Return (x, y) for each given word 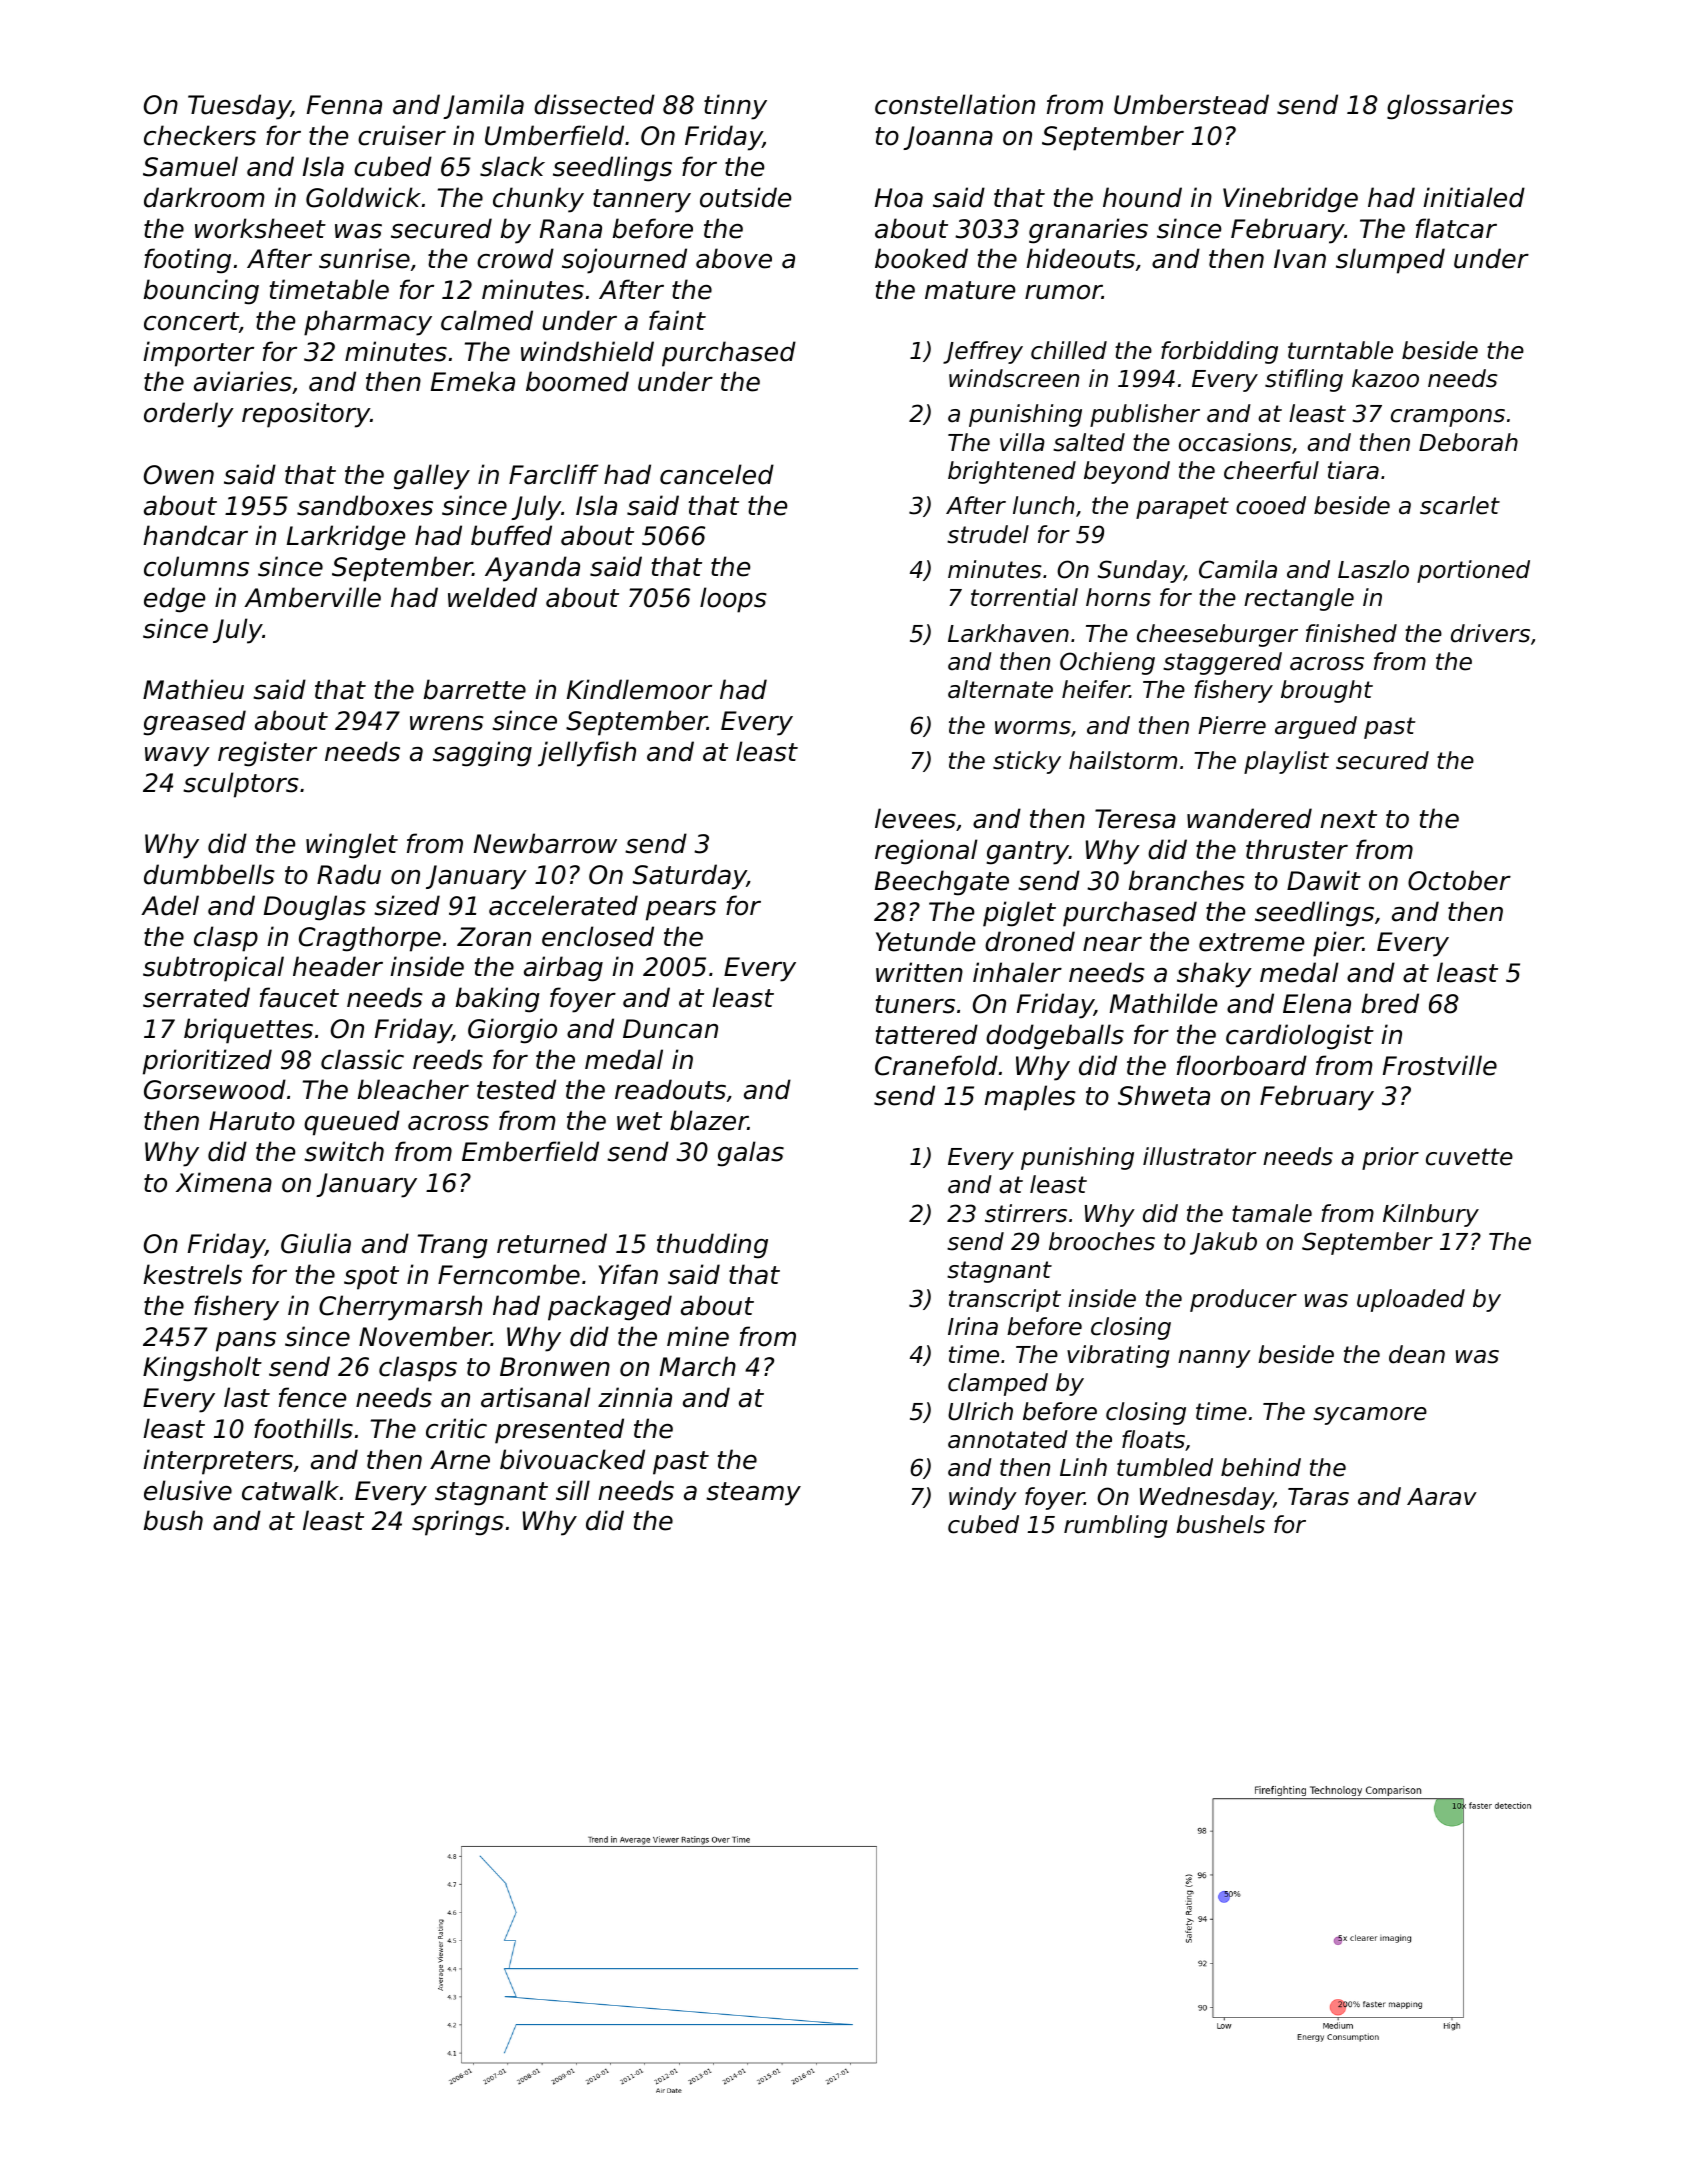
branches (1187, 880)
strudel (988, 534)
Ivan (1300, 259)
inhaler (1017, 972)
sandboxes (365, 505)
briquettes (248, 1031)
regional (926, 852)
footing (187, 261)
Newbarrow (545, 843)
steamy (753, 1494)
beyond (1127, 472)
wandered (1249, 818)
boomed (577, 381)
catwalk (290, 1490)
